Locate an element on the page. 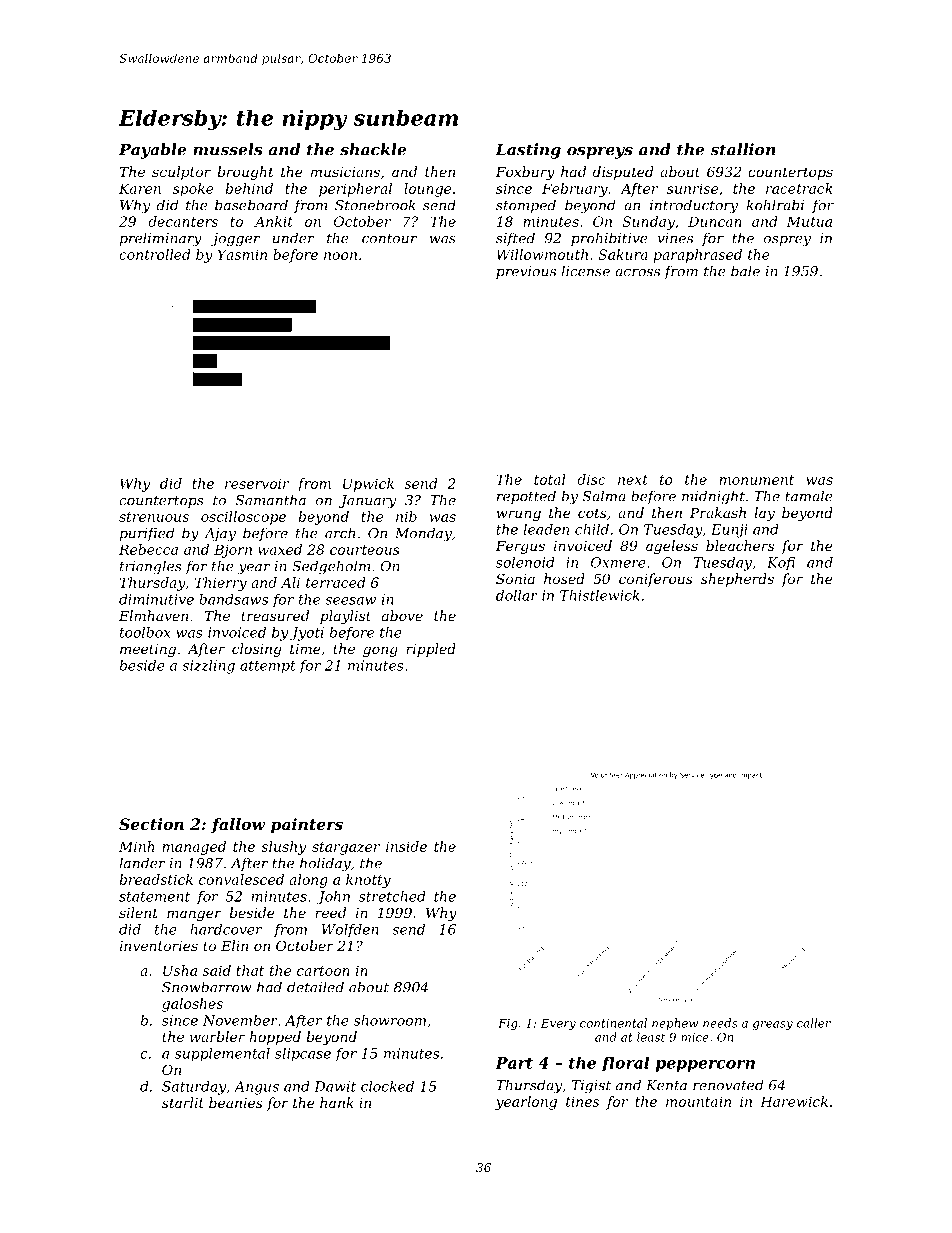 The height and width of the image is (1233, 952). baseboard is located at coordinates (251, 205).
